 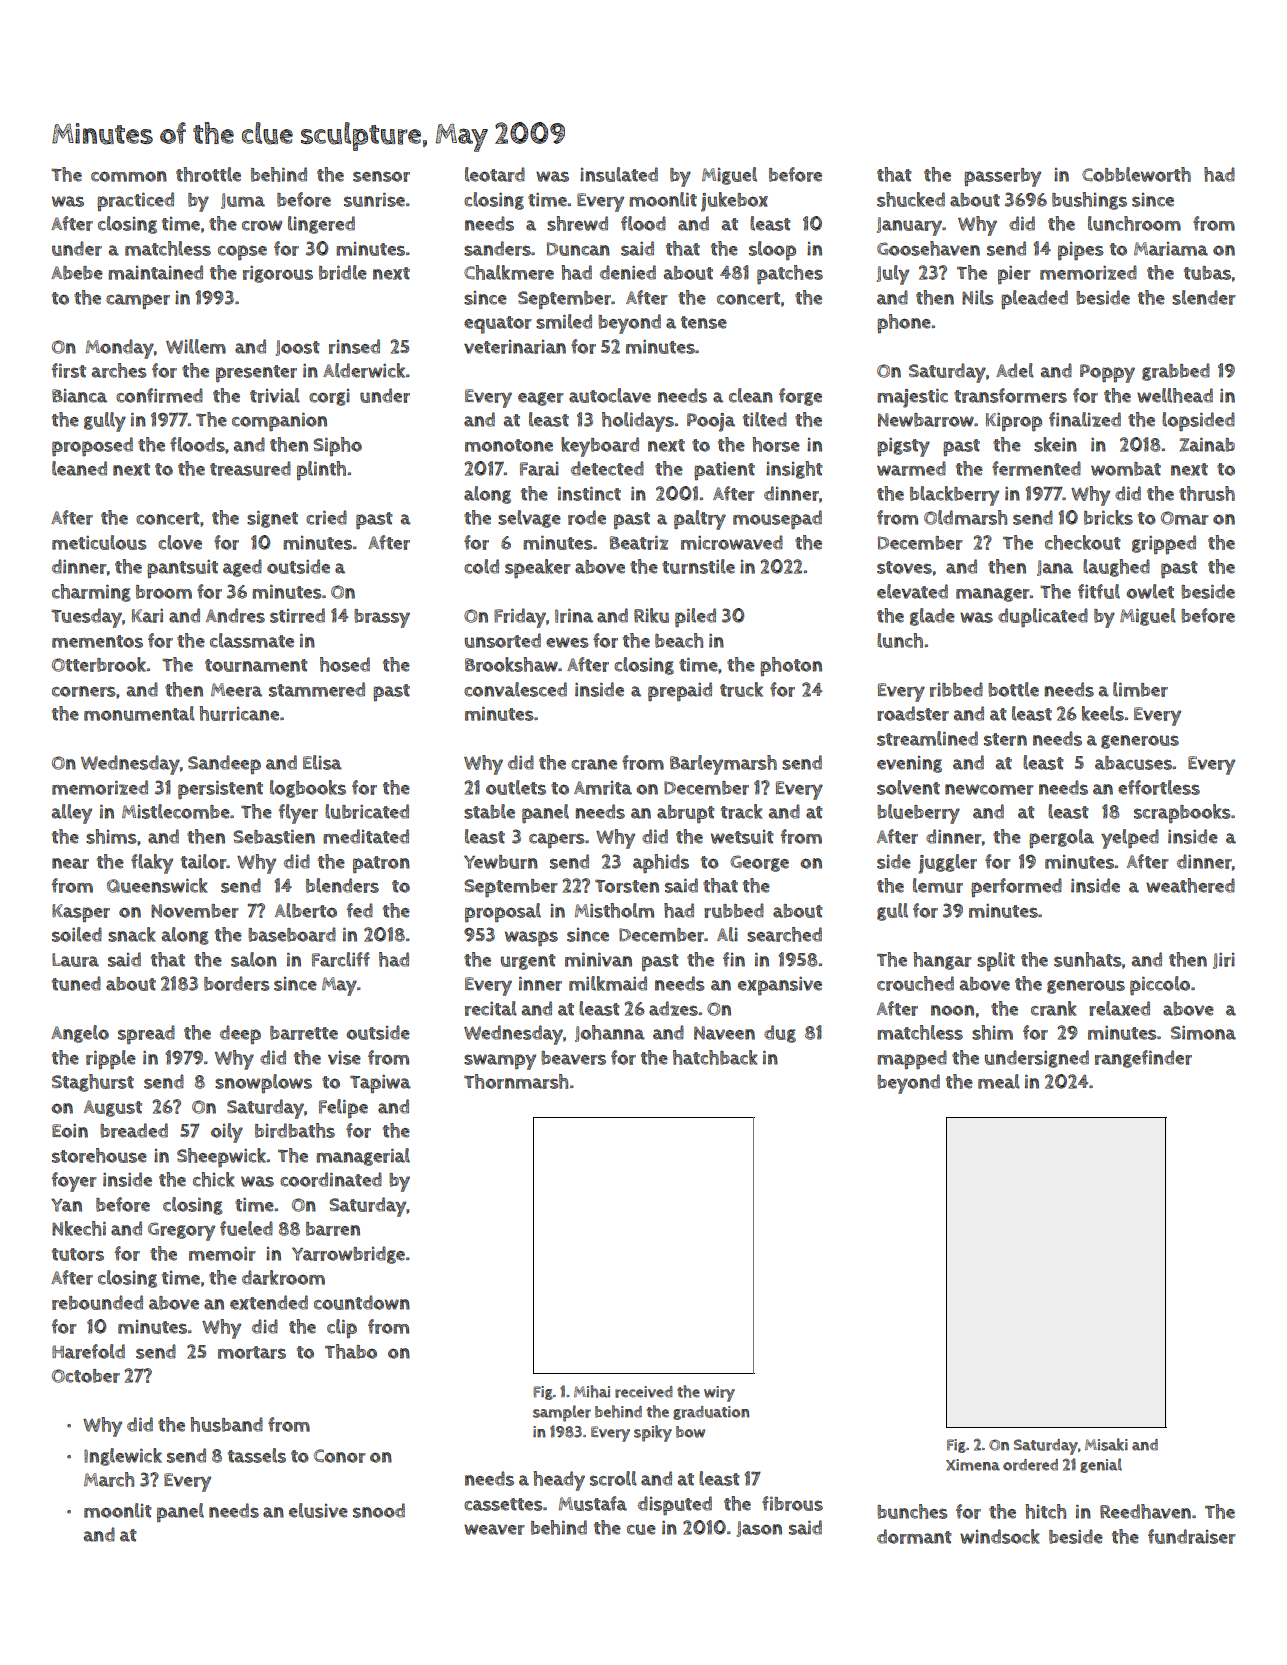 I want to click on graduation, so click(x=711, y=1413).
